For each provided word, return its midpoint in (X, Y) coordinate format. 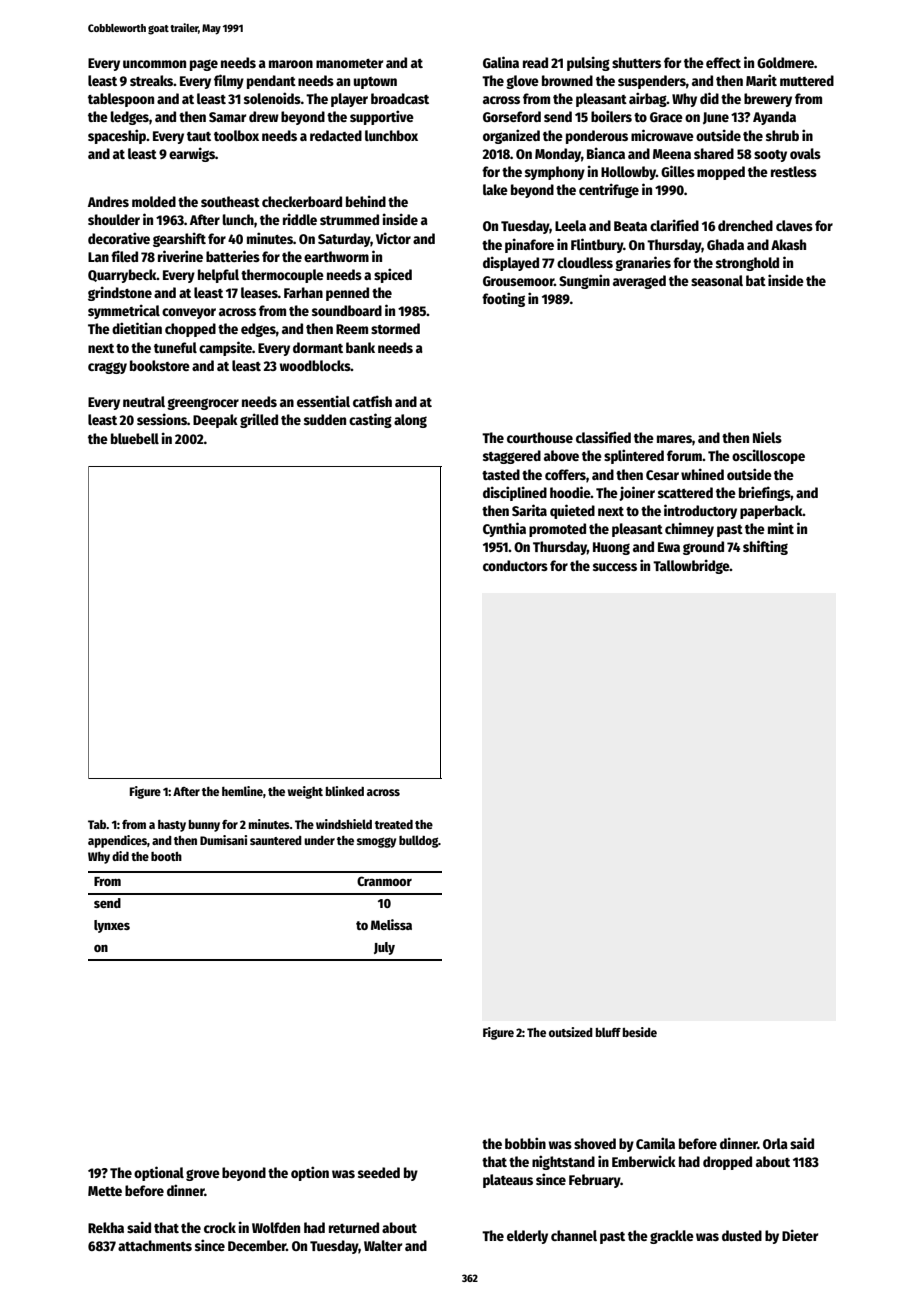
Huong (611, 548)
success (615, 567)
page (204, 65)
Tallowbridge (691, 566)
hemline (242, 791)
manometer (349, 63)
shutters (636, 62)
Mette (105, 1191)
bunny (204, 826)
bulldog (418, 841)
